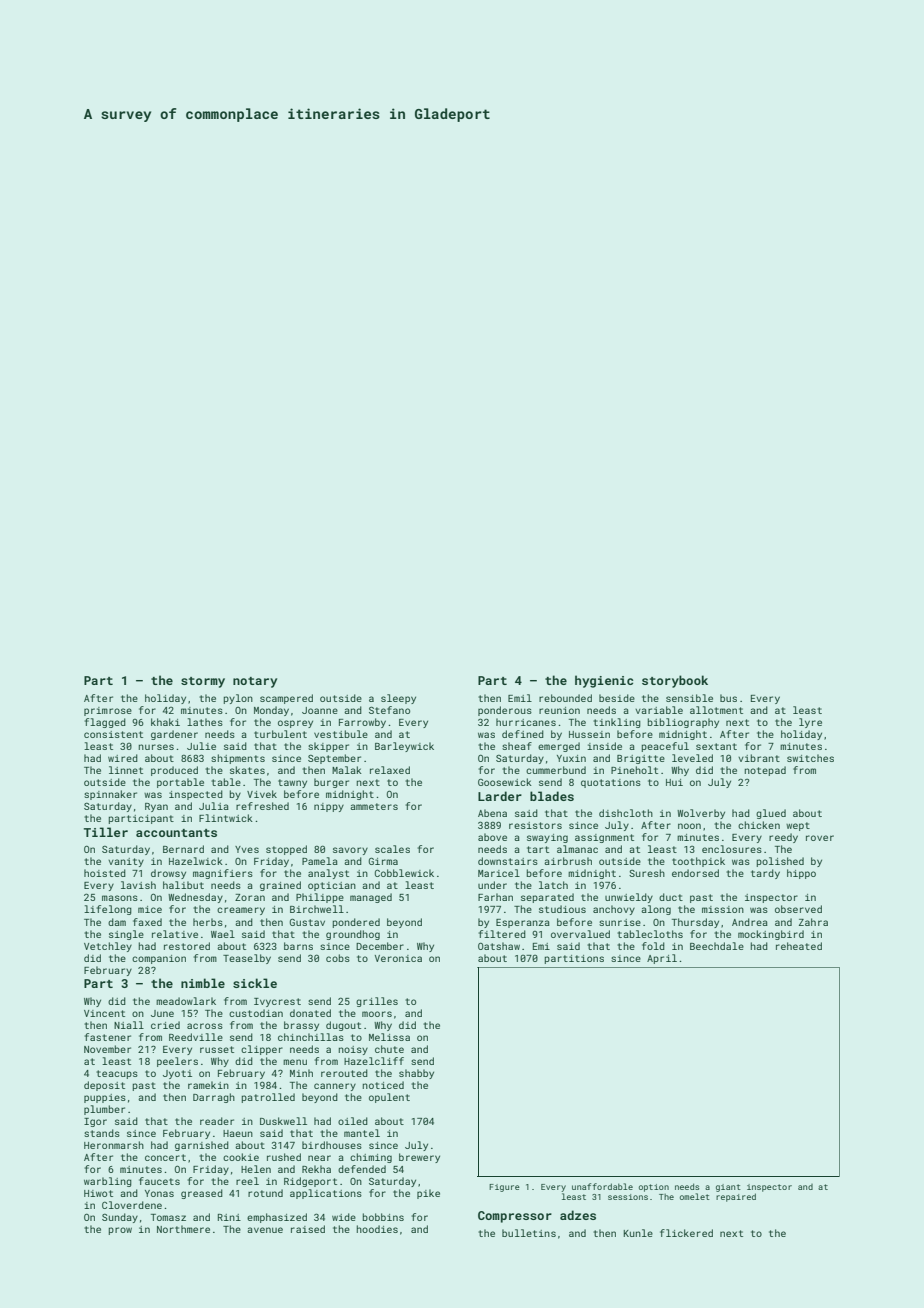 The image size is (924, 1308). What do you see at coordinates (416, 1074) in the document?
I see `shabby` at bounding box center [416, 1074].
